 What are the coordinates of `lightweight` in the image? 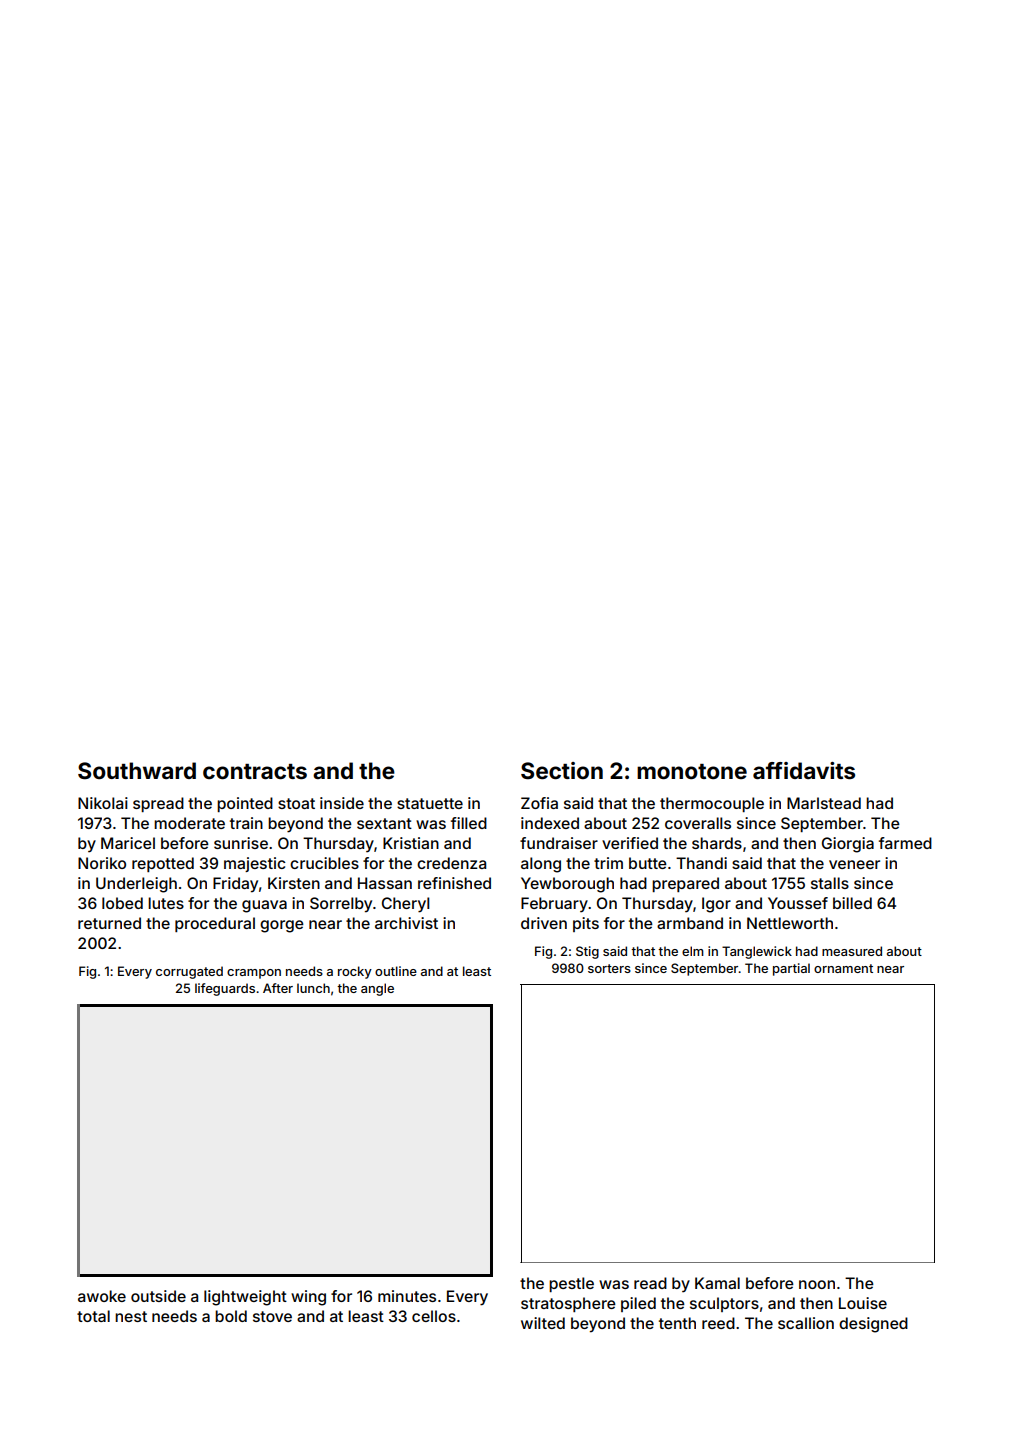 It's located at (245, 1298).
